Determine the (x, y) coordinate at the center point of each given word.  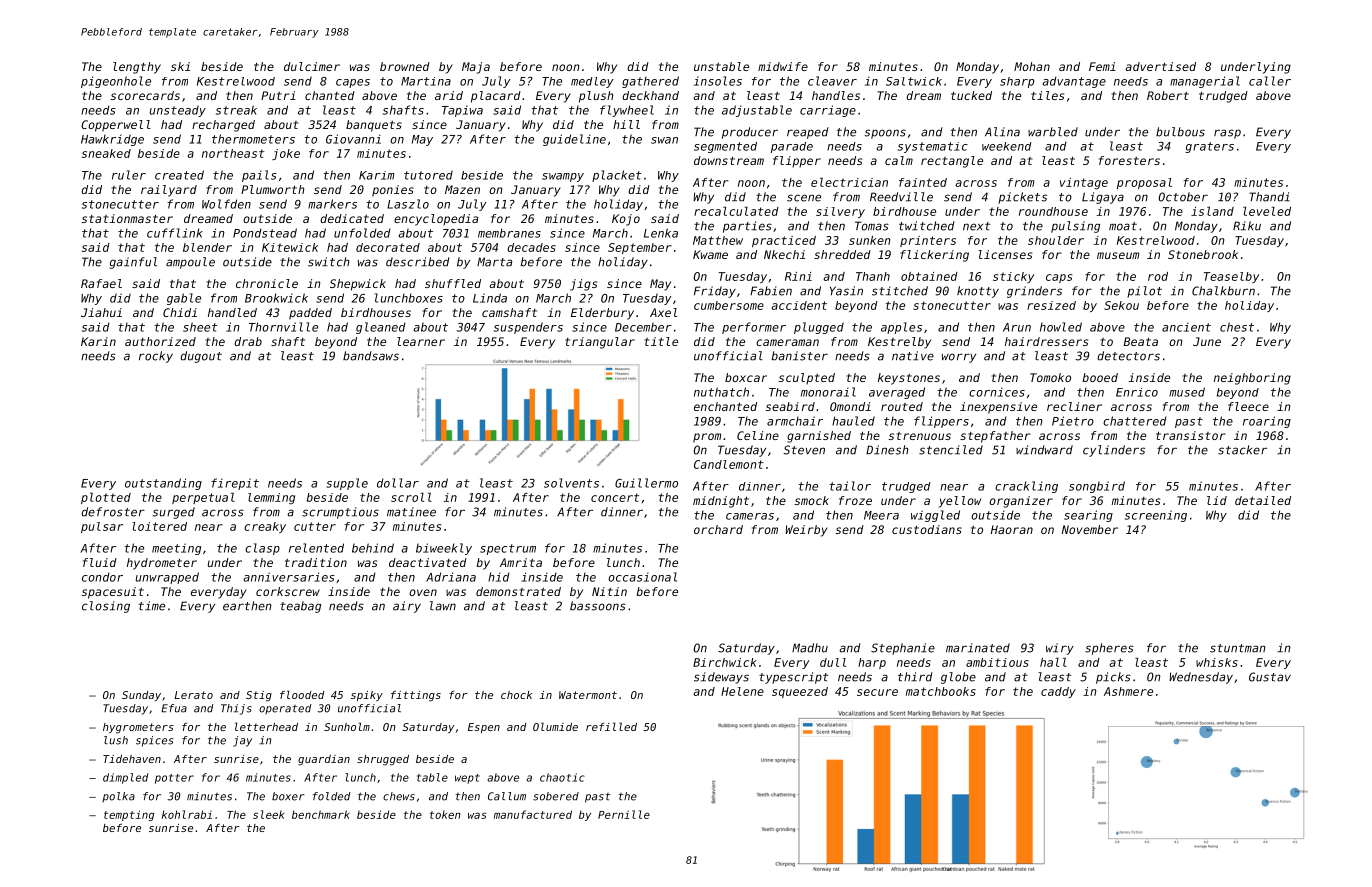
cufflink (175, 233)
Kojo (626, 220)
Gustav (1270, 677)
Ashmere (1128, 691)
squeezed (800, 692)
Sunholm (347, 726)
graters (1209, 147)
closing (106, 607)
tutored (428, 175)
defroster (113, 512)
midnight (721, 502)
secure (877, 692)
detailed (1263, 500)
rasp (1227, 134)
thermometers (253, 139)
